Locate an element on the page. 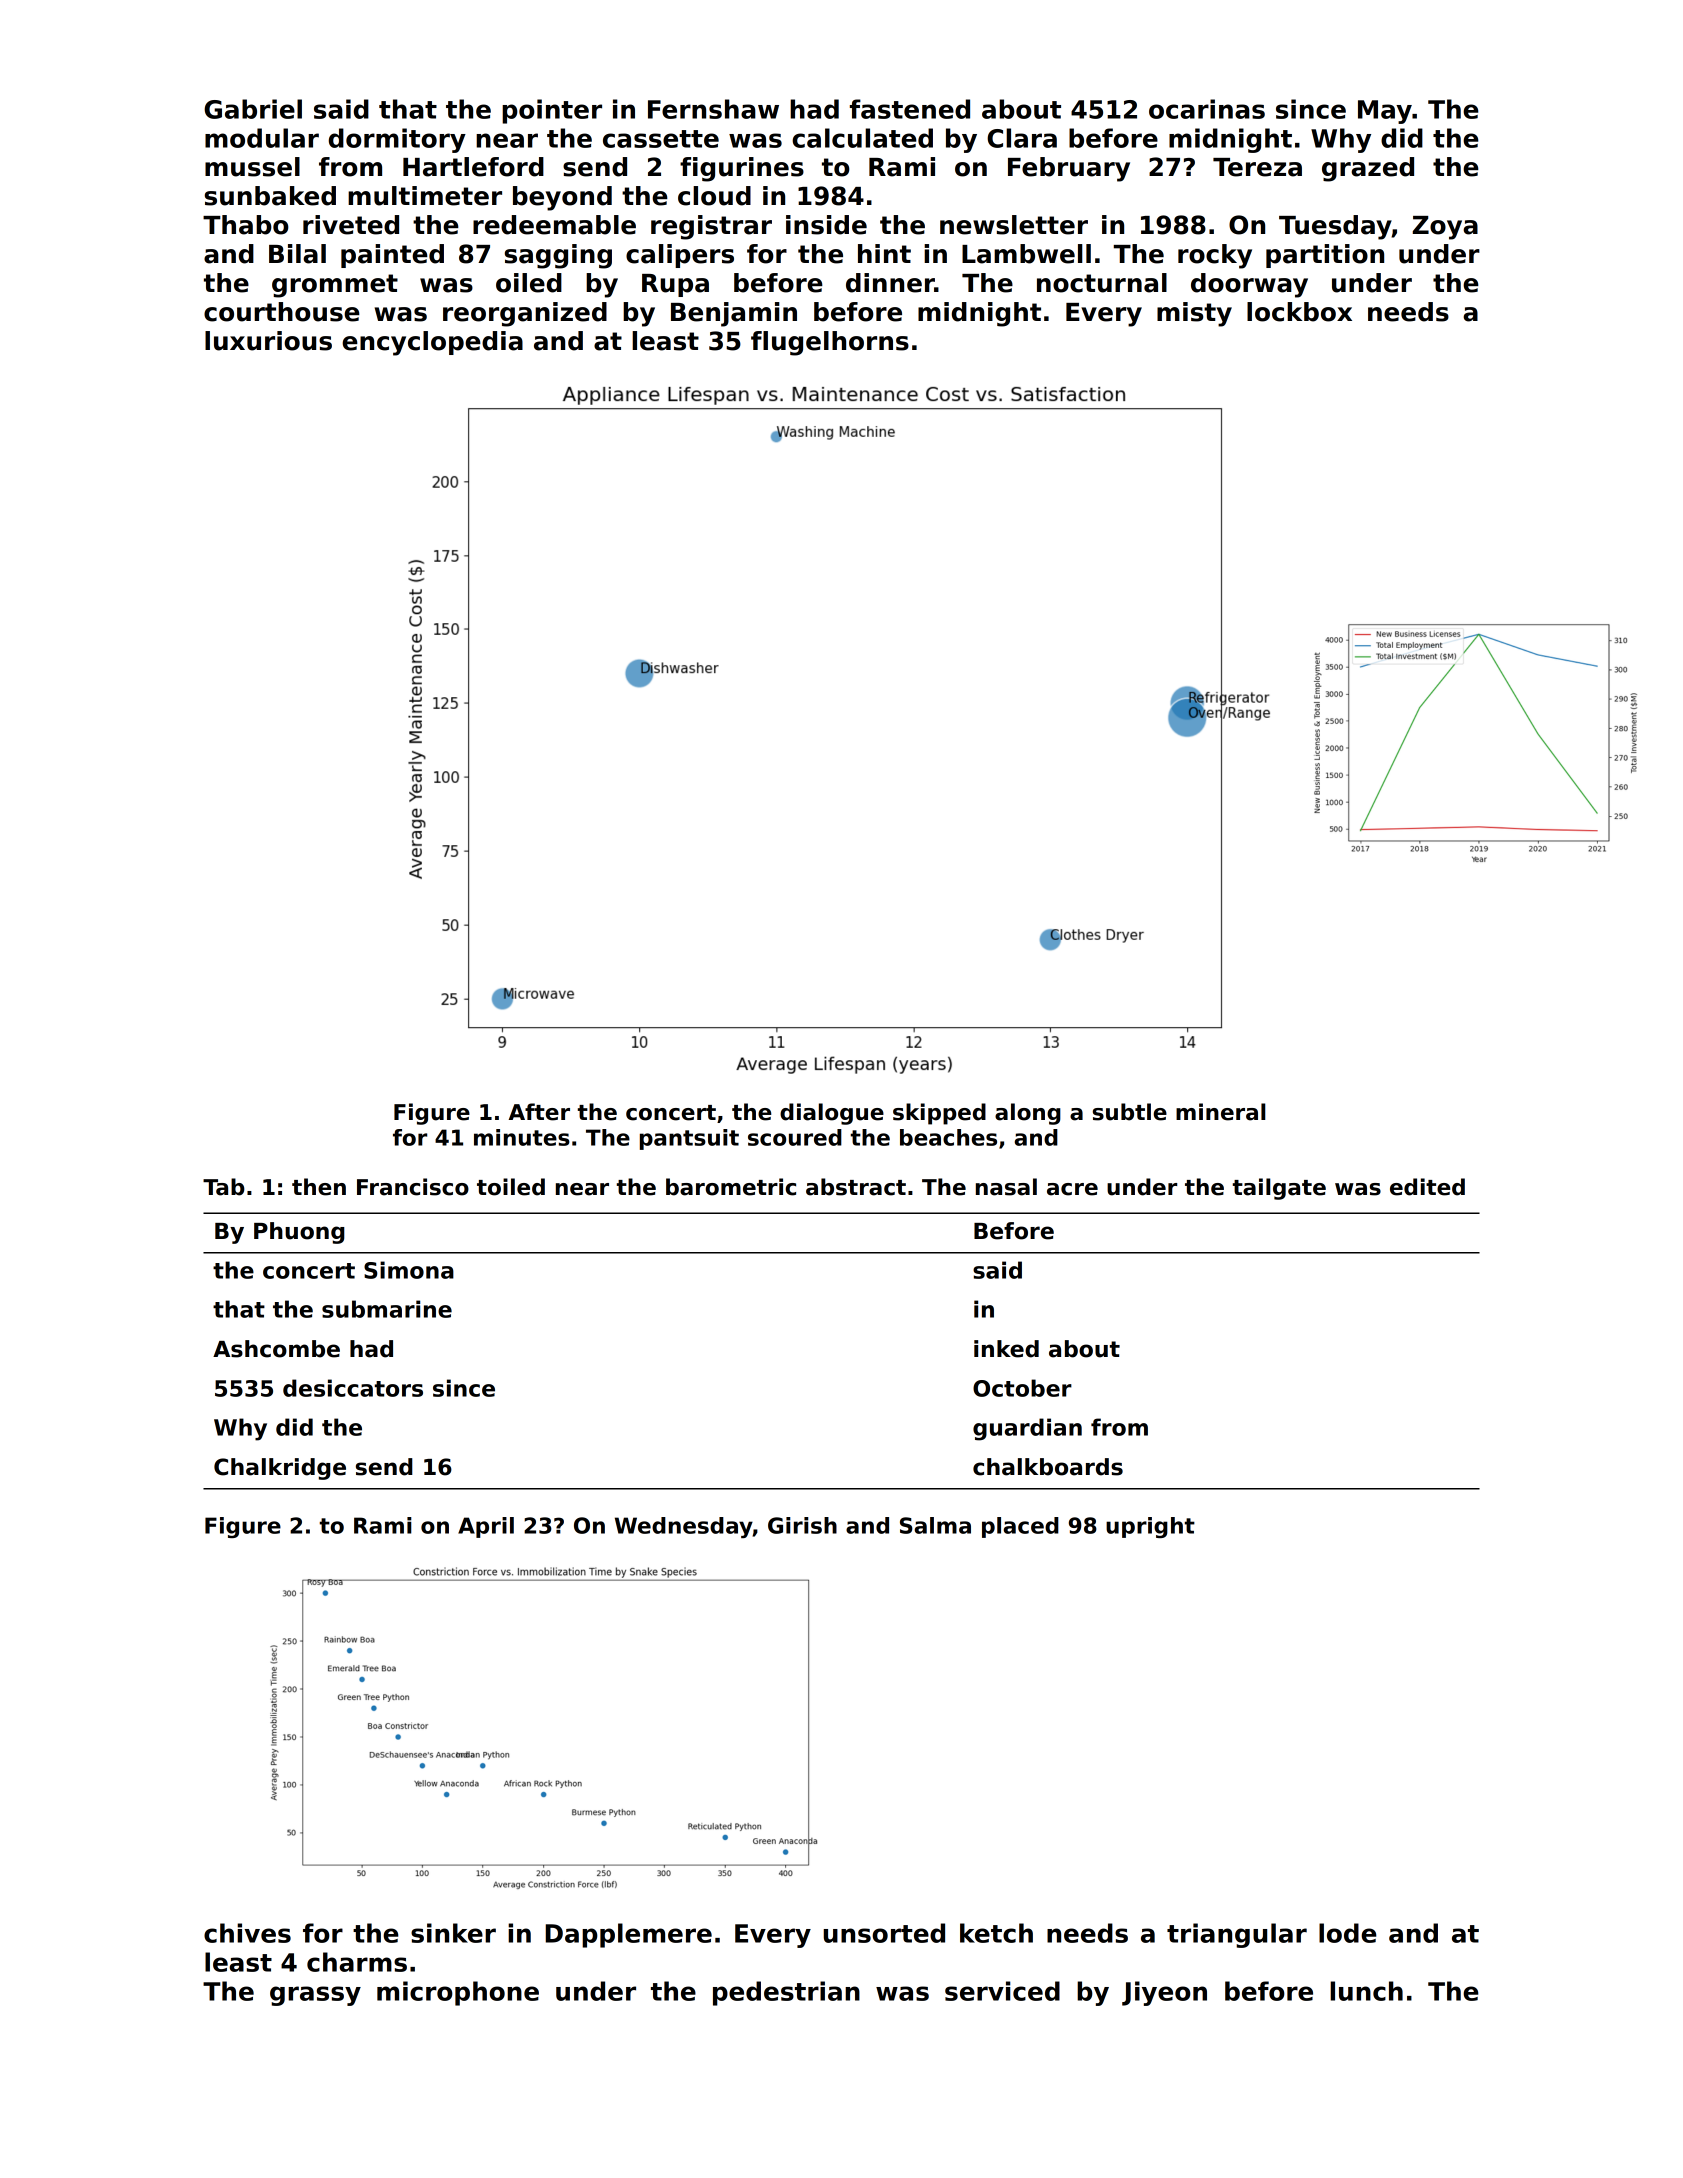 The image size is (1683, 2178). Dapplemere is located at coordinates (629, 1935).
